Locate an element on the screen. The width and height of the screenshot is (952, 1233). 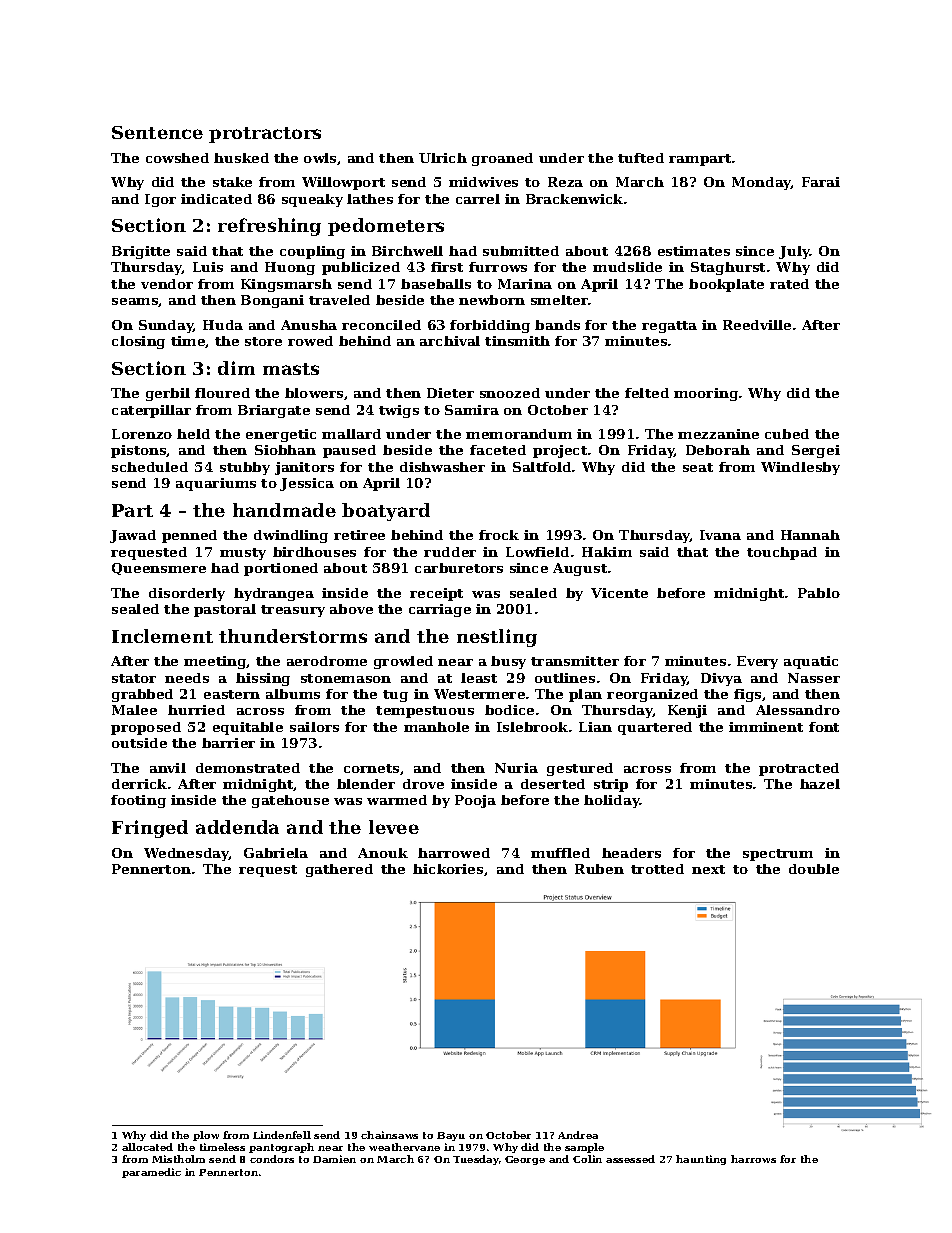
protractors is located at coordinates (265, 135).
